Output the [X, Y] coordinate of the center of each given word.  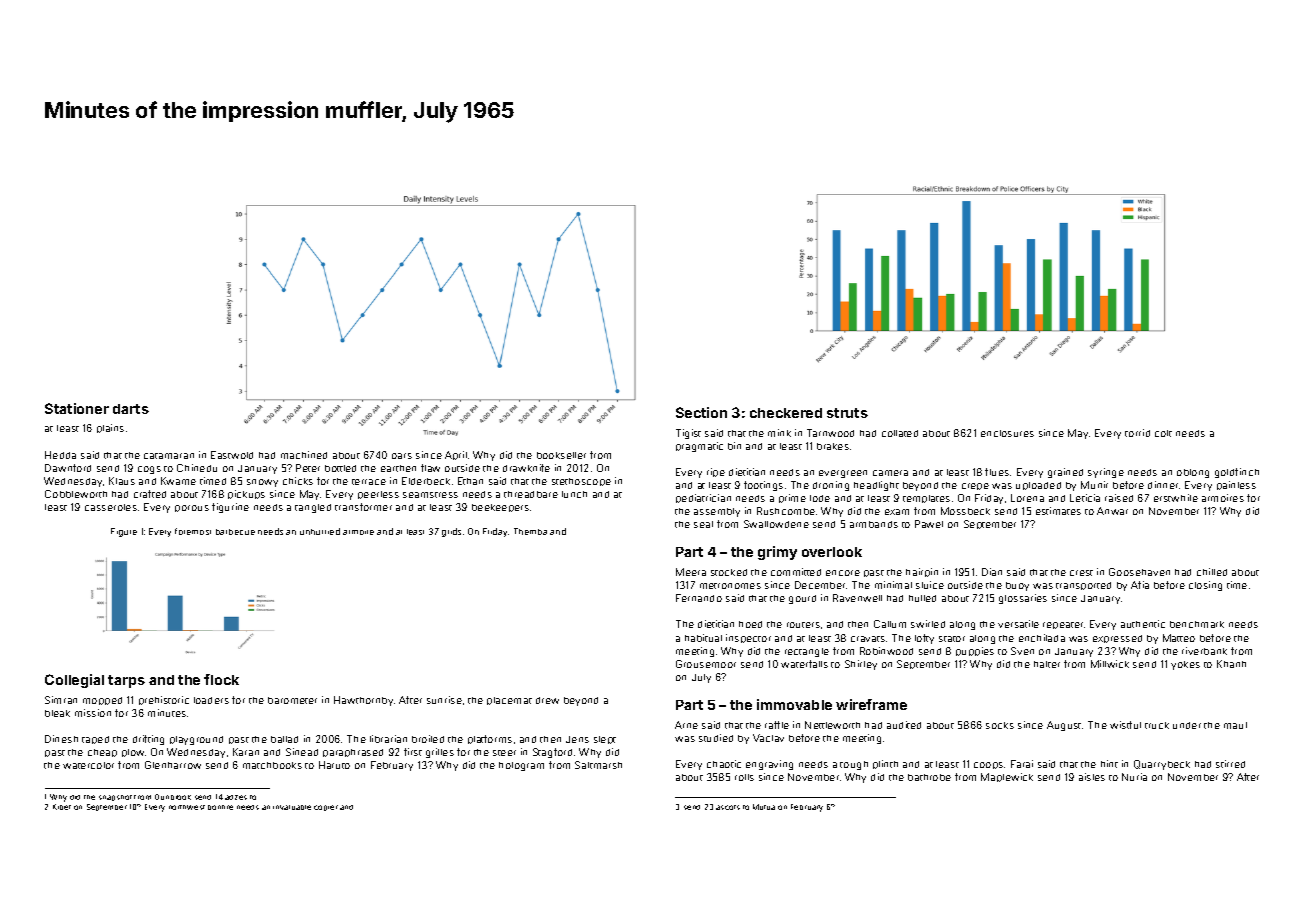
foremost [193, 531]
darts [131, 409]
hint [1109, 764]
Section [701, 412]
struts [847, 413]
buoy [1017, 586]
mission [93, 713]
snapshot [115, 798]
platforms [490, 739]
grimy [777, 553]
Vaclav [768, 738]
